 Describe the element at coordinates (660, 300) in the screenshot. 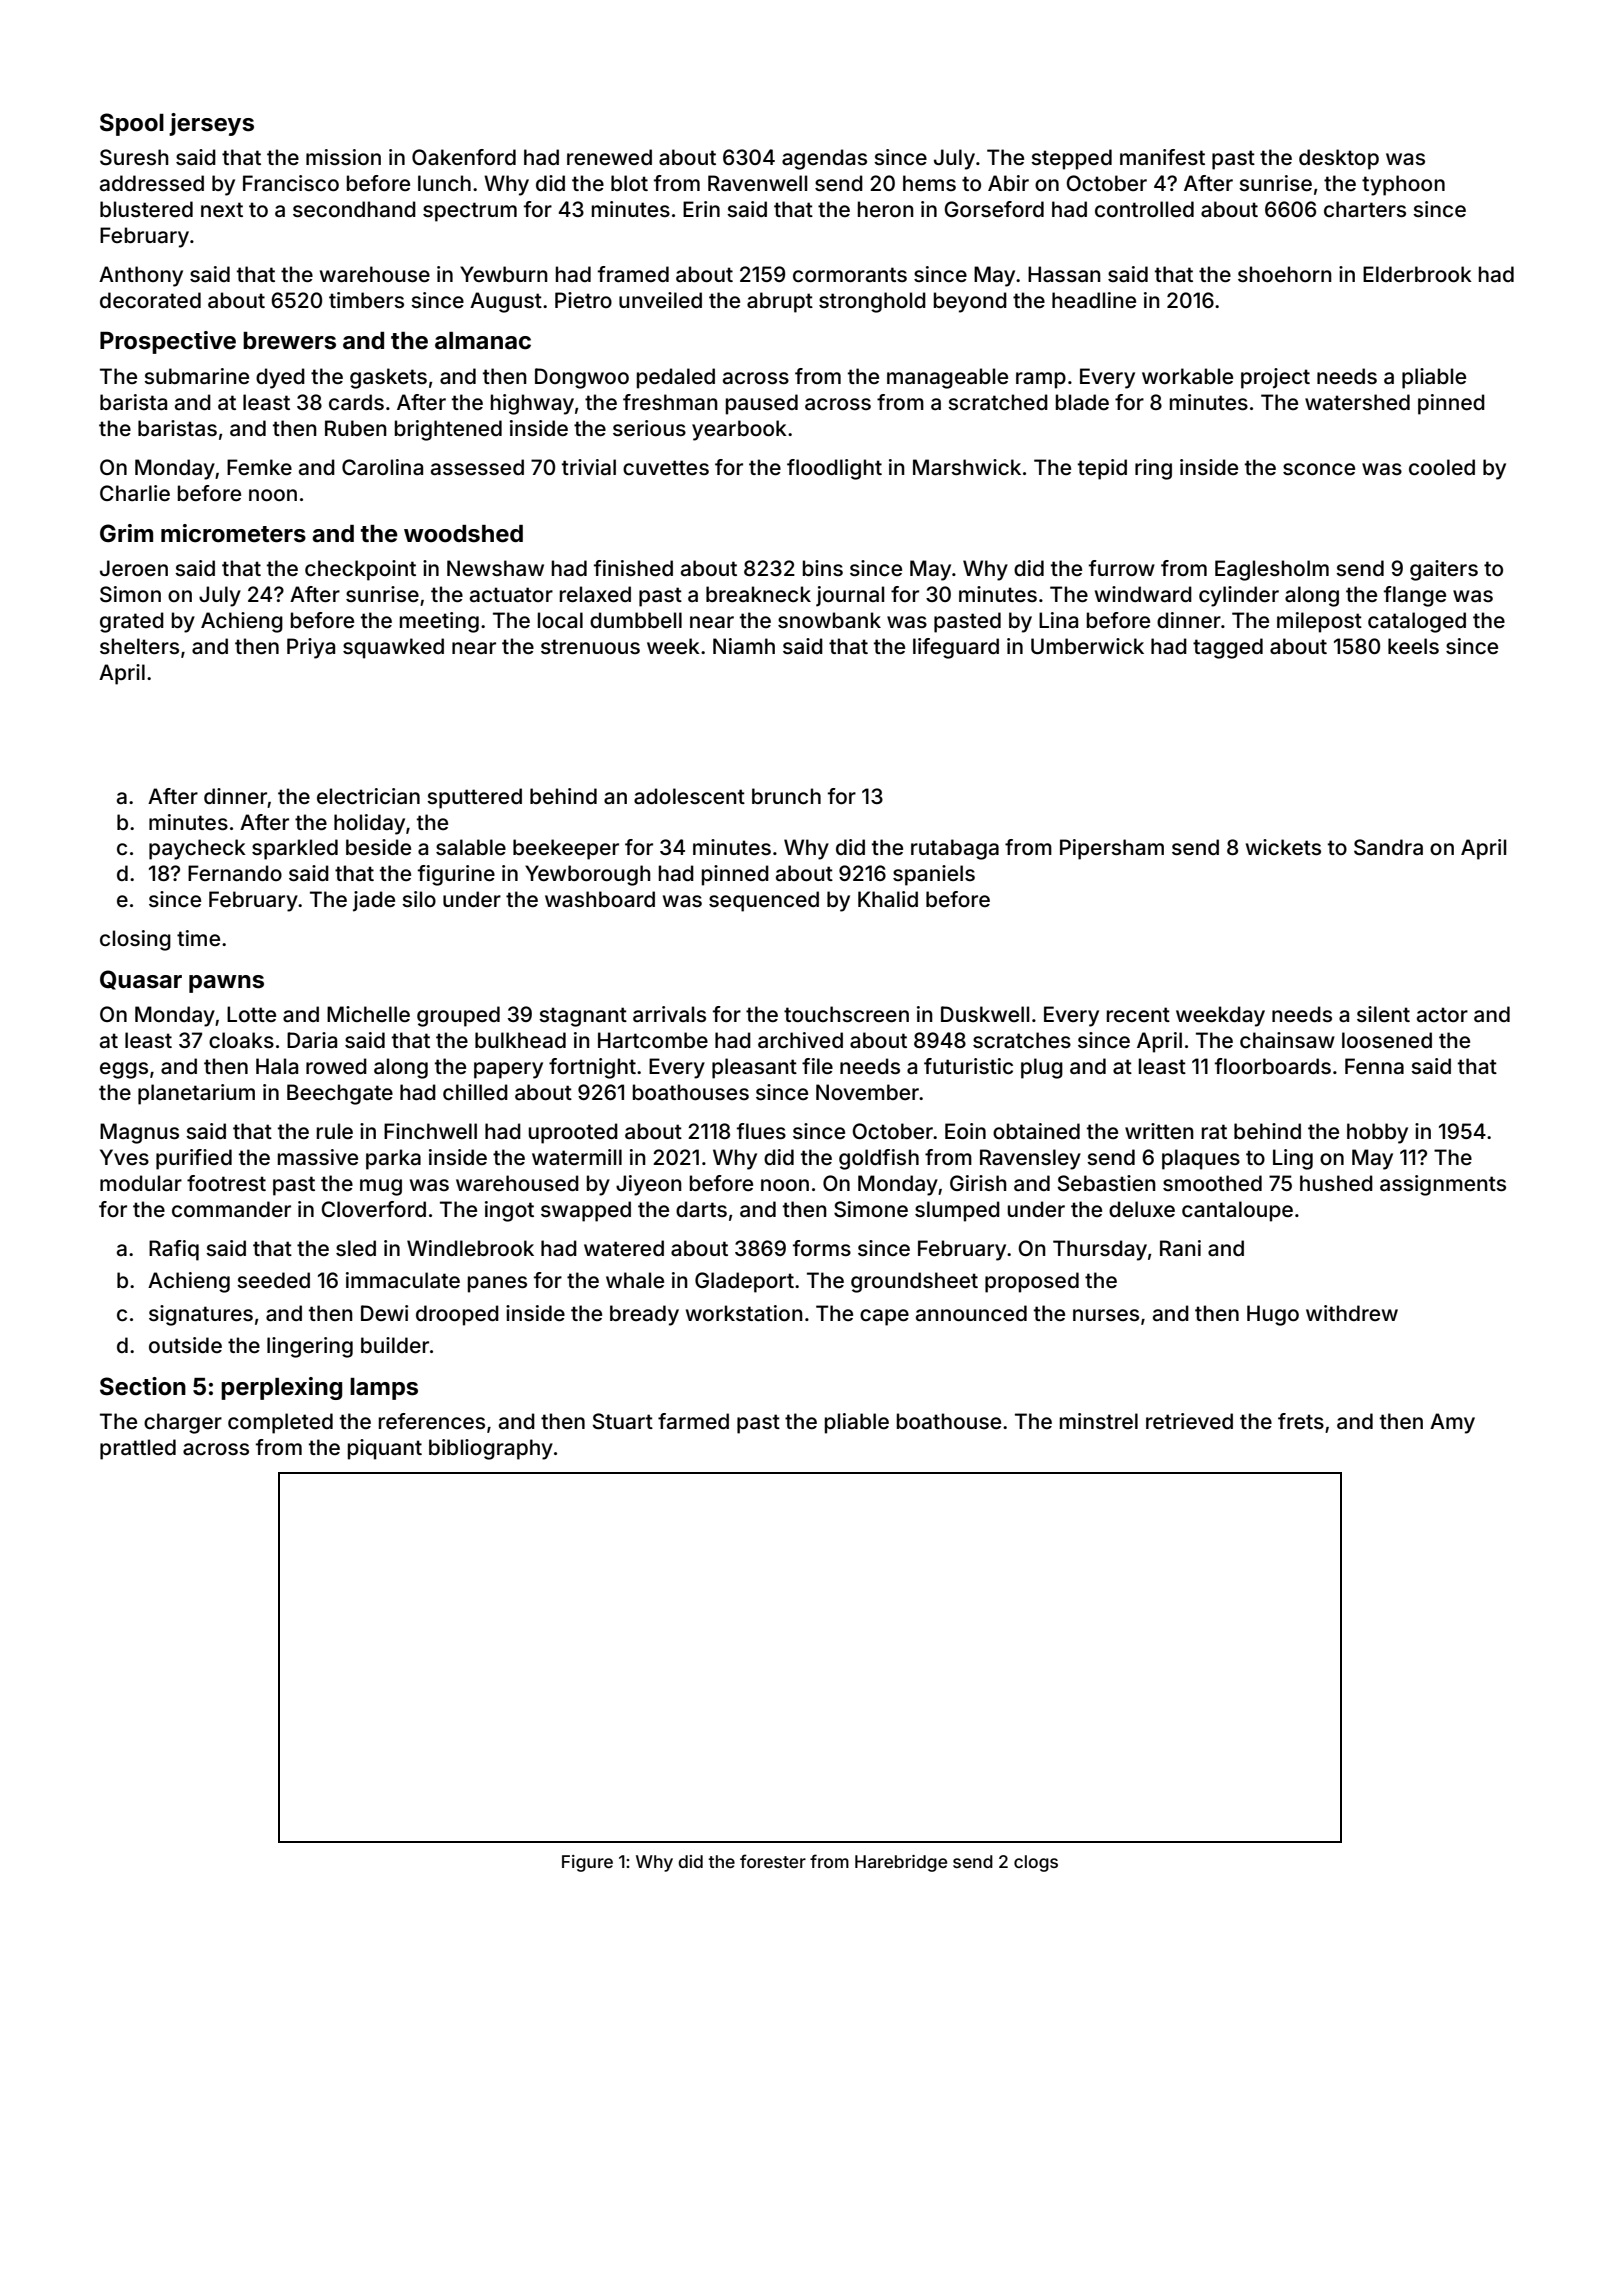

I see `unveiled` at that location.
